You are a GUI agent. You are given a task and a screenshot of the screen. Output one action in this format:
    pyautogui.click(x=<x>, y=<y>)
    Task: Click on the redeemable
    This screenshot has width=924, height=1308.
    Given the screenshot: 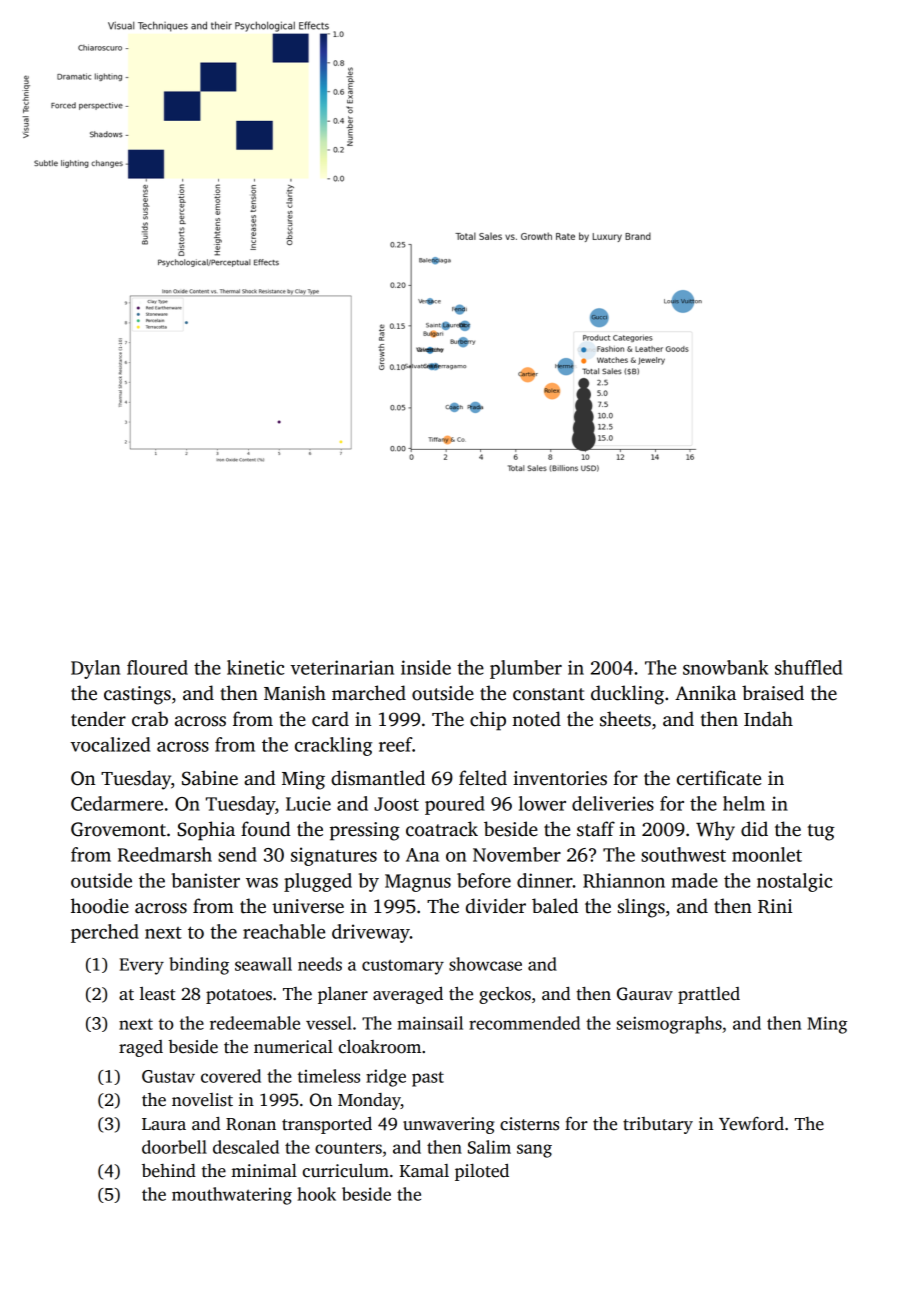 What is the action you would take?
    pyautogui.click(x=255, y=1023)
